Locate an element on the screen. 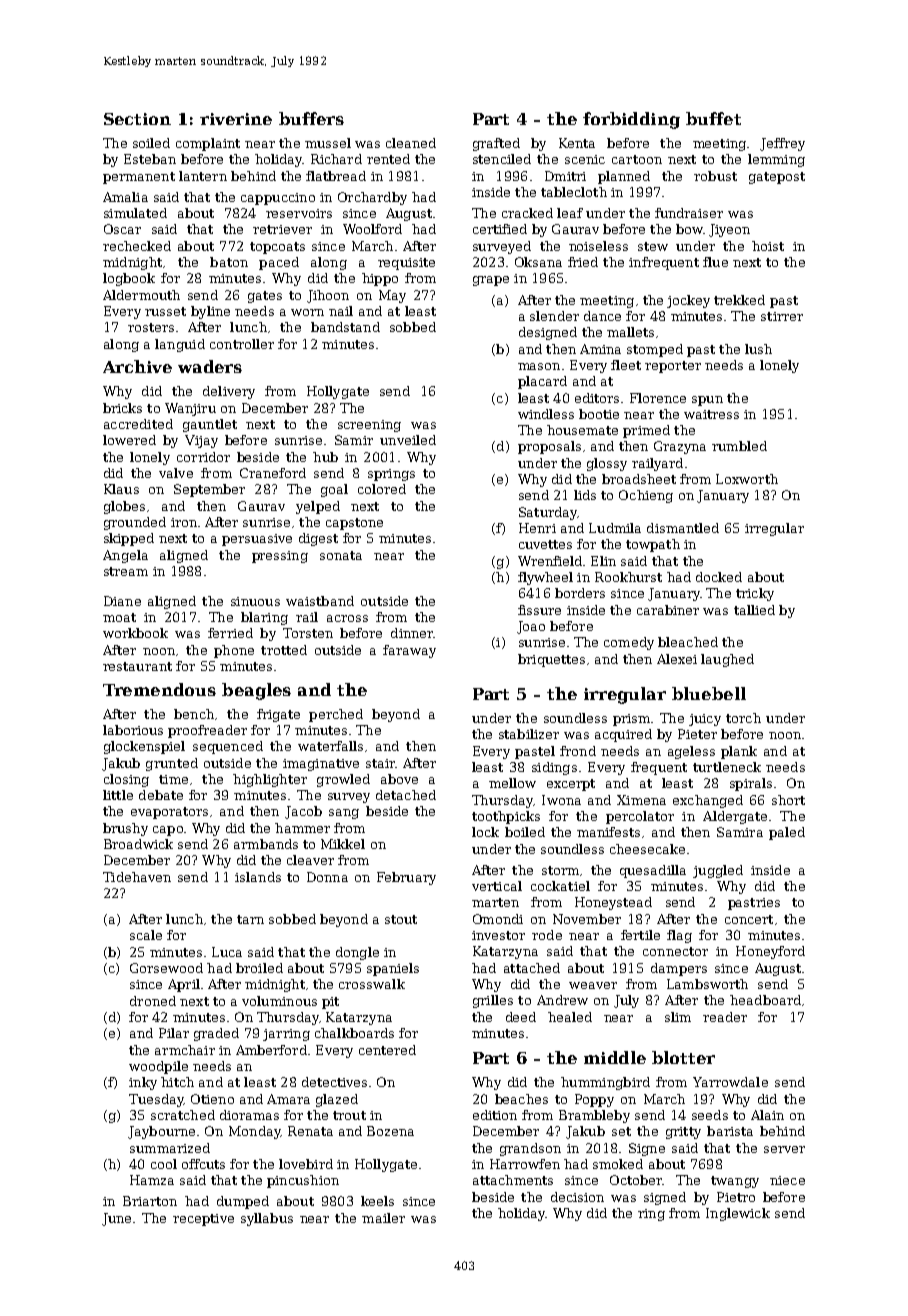  across is located at coordinates (347, 618).
